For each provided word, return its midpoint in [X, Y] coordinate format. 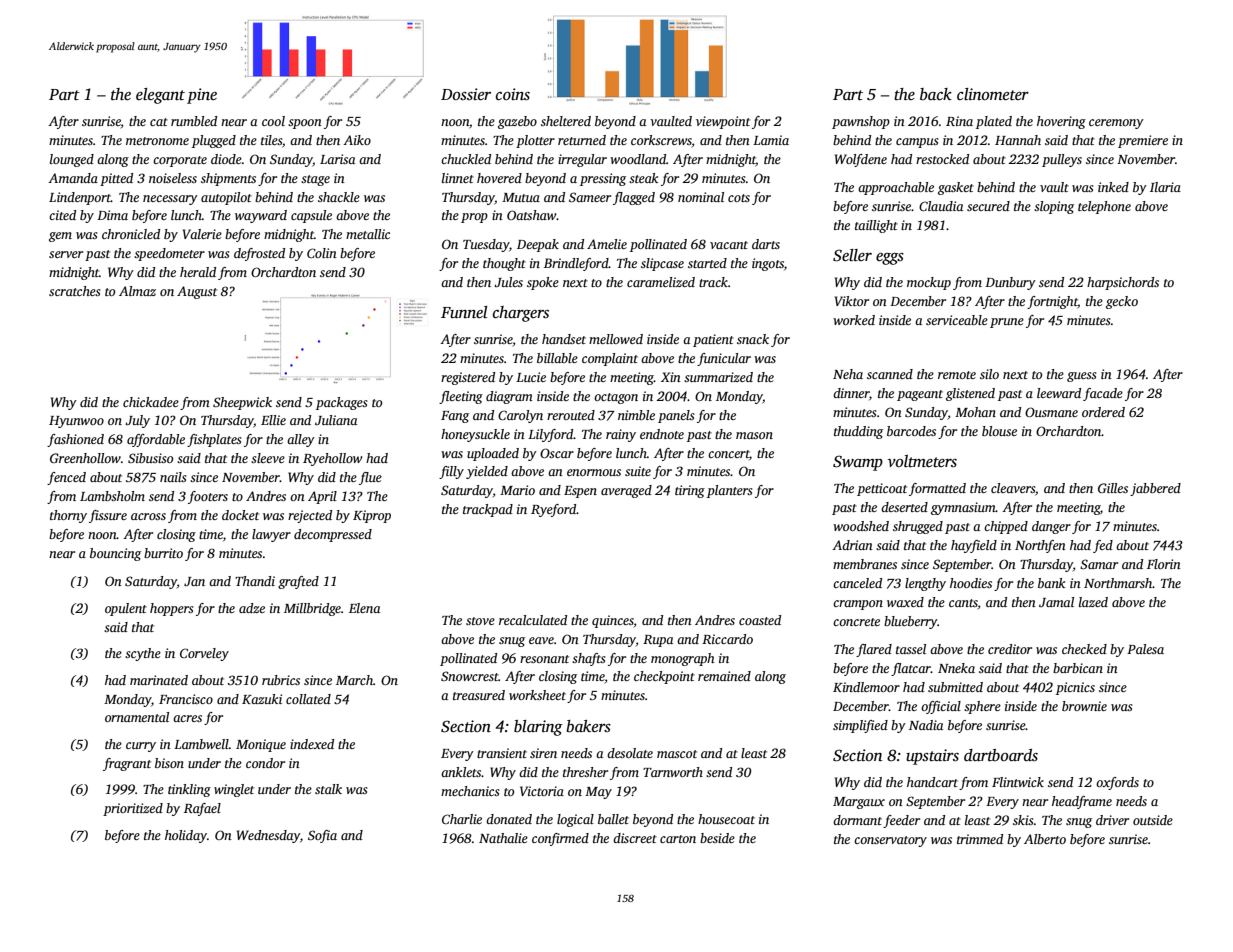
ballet [613, 819]
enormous [594, 472]
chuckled [466, 159]
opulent [126, 609]
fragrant [127, 764]
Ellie [273, 420]
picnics [1075, 688]
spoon [305, 124]
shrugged [918, 527]
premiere [1143, 141]
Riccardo [727, 639]
